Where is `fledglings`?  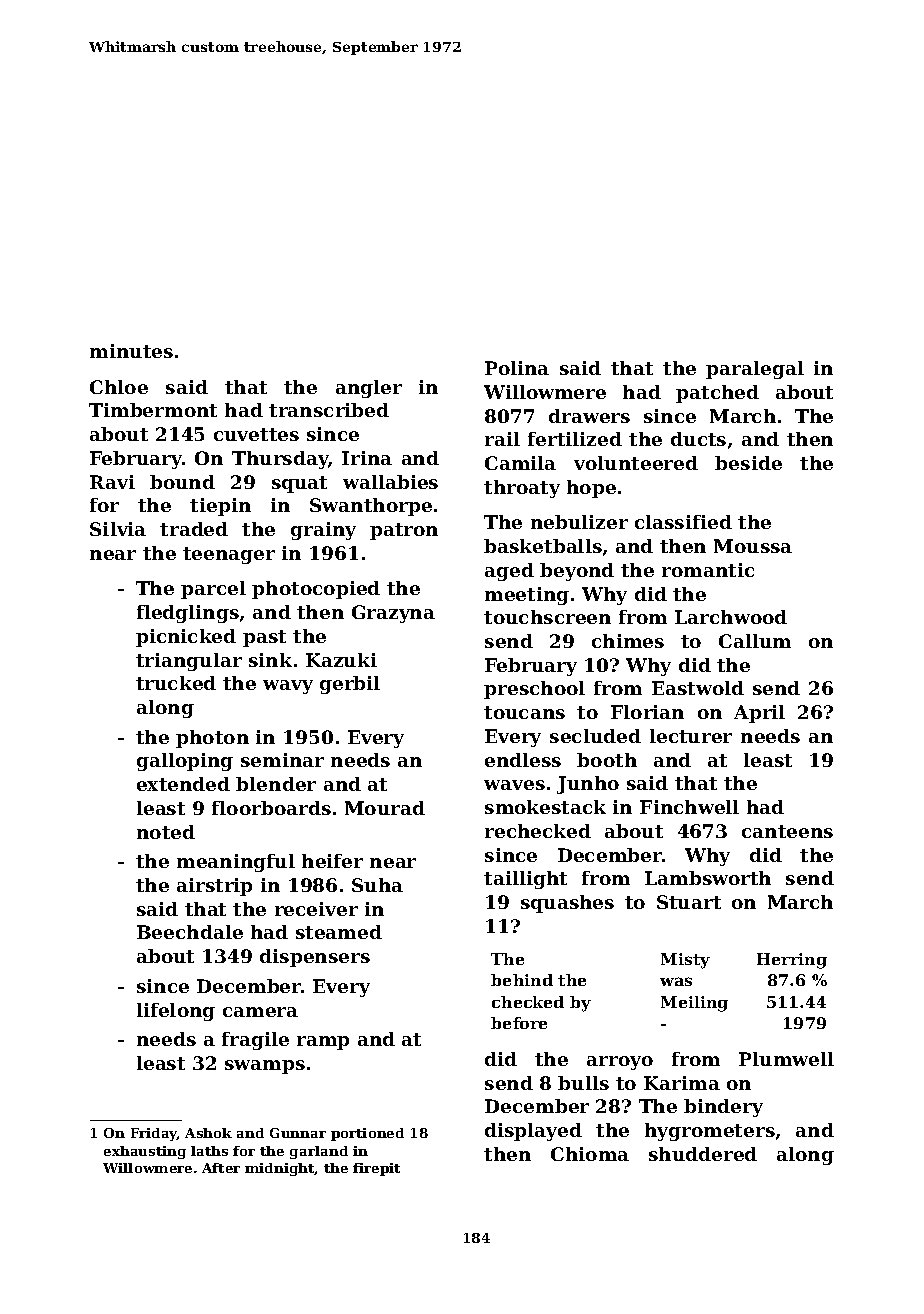
fledglings is located at coordinates (188, 614).
